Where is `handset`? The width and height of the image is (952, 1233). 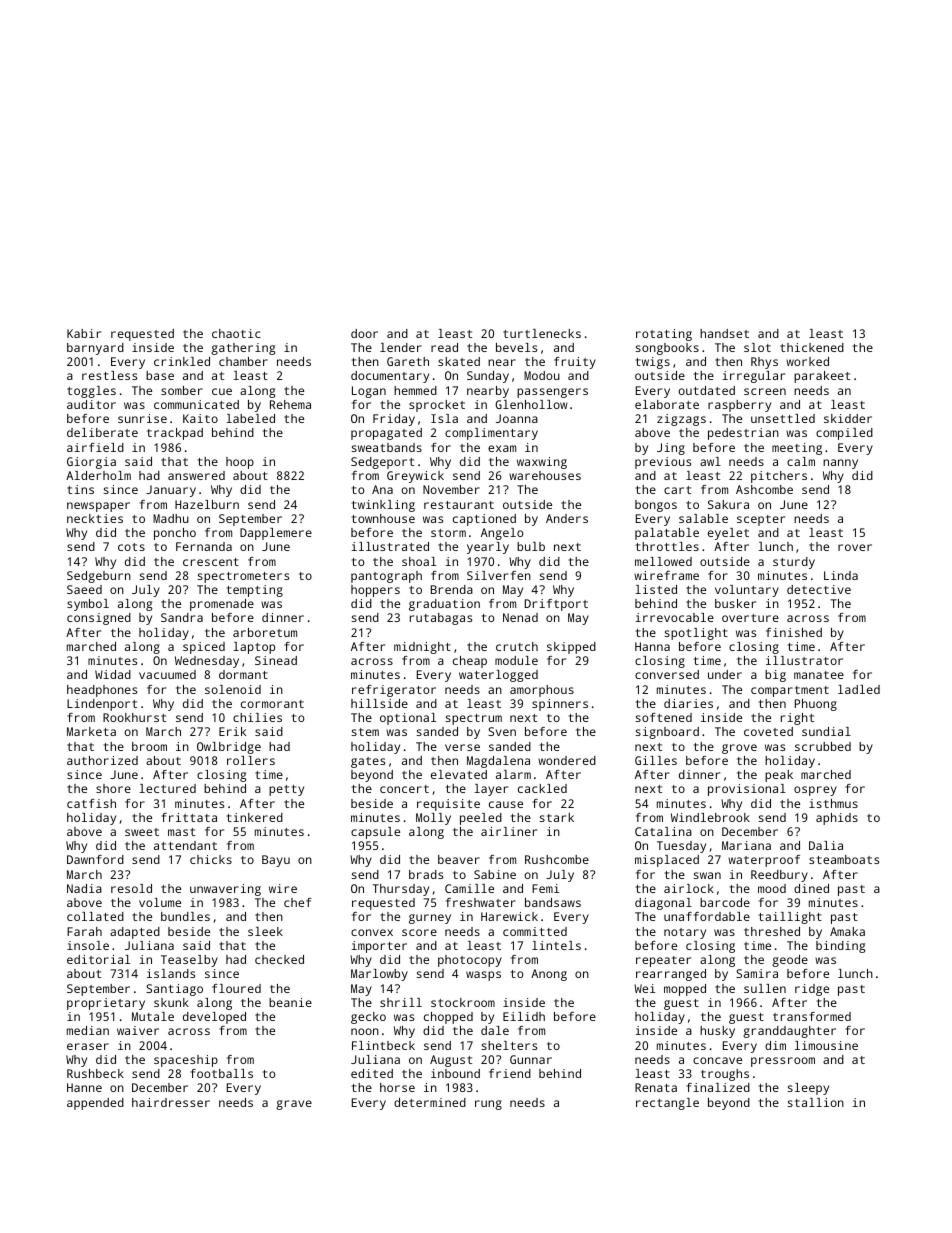 handset is located at coordinates (724, 333).
